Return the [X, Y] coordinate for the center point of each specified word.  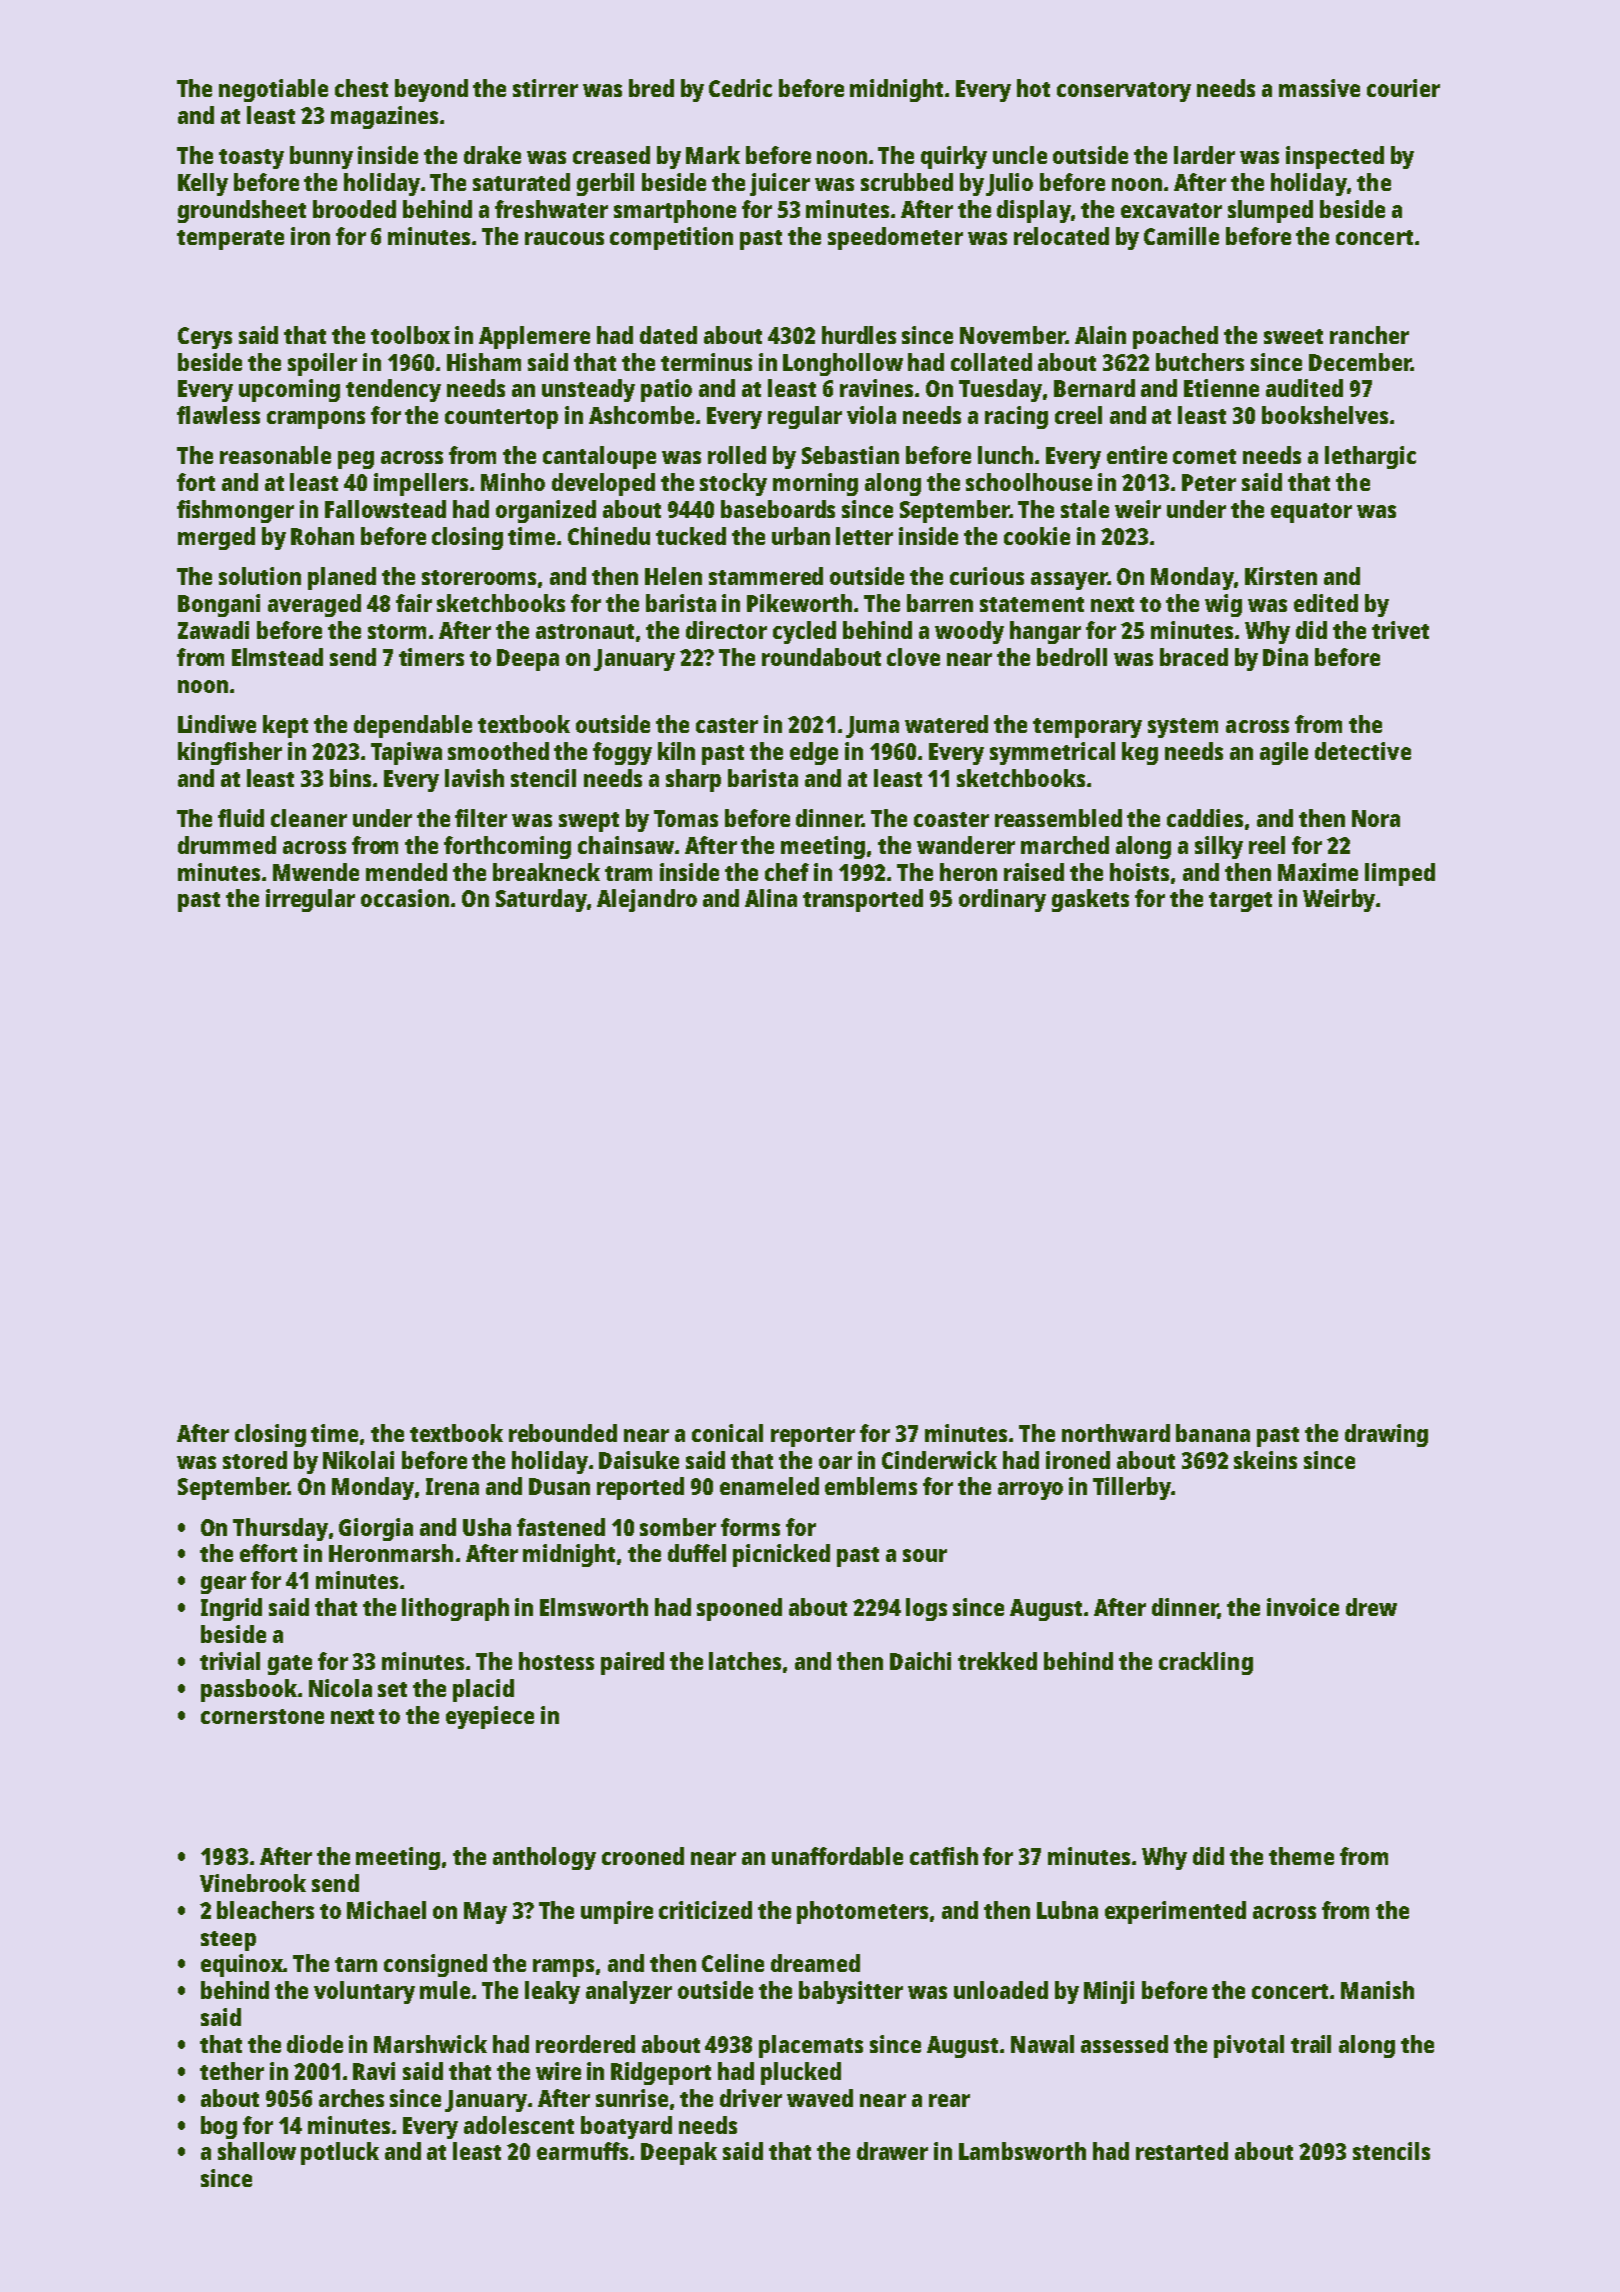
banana [1213, 1433]
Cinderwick [939, 1460]
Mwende [316, 872]
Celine [733, 1963]
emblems [871, 1486]
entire [1137, 455]
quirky [954, 157]
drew [1371, 1607]
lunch [1005, 455]
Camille [1181, 236]
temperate [230, 240]
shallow [257, 2151]
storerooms [479, 577]
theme [1301, 1856]
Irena [452, 1486]
